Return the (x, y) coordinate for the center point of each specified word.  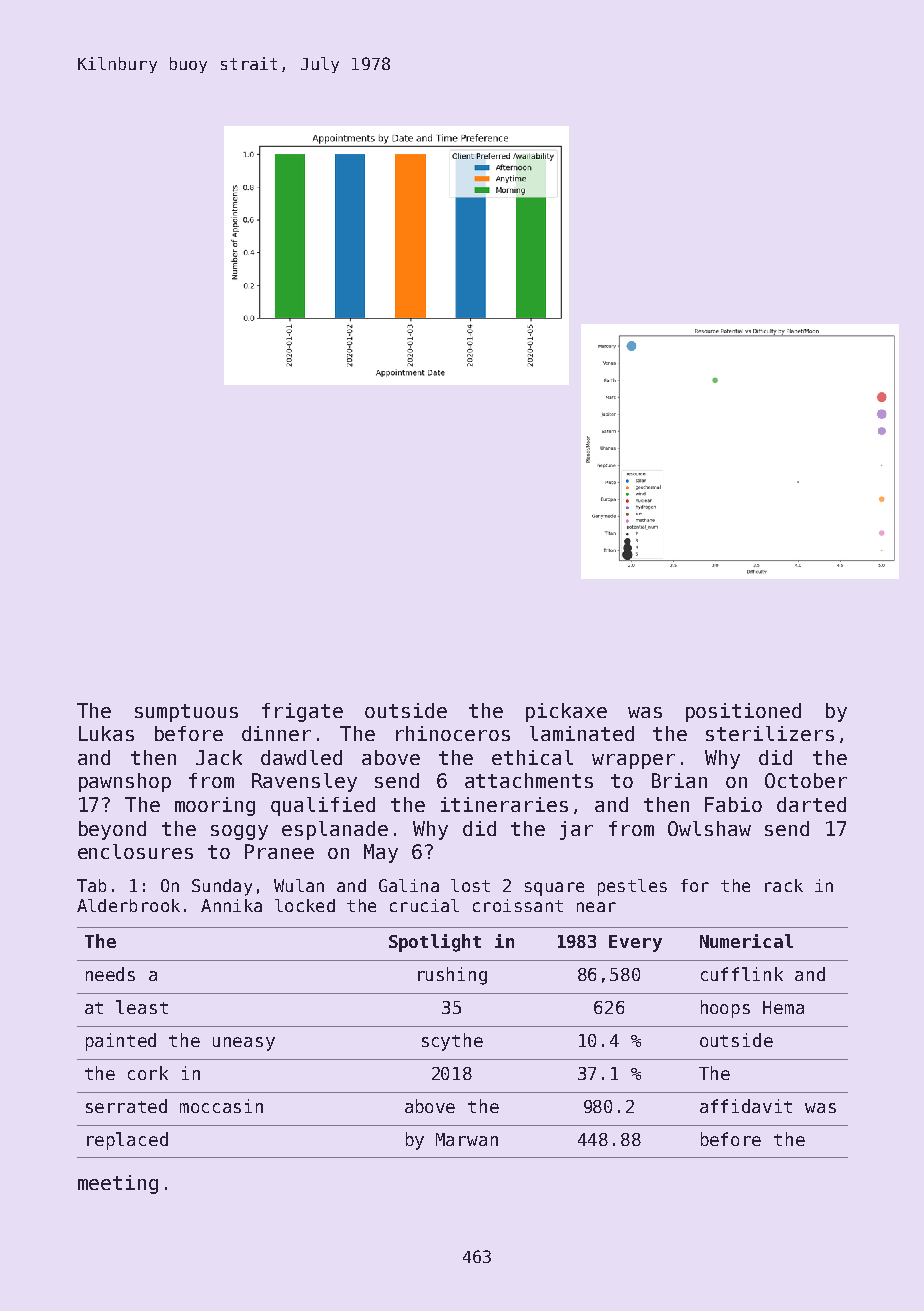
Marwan (467, 1139)
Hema (783, 1007)
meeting (118, 1184)
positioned (743, 712)
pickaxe (566, 712)
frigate (302, 712)
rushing (452, 976)
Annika (231, 905)
